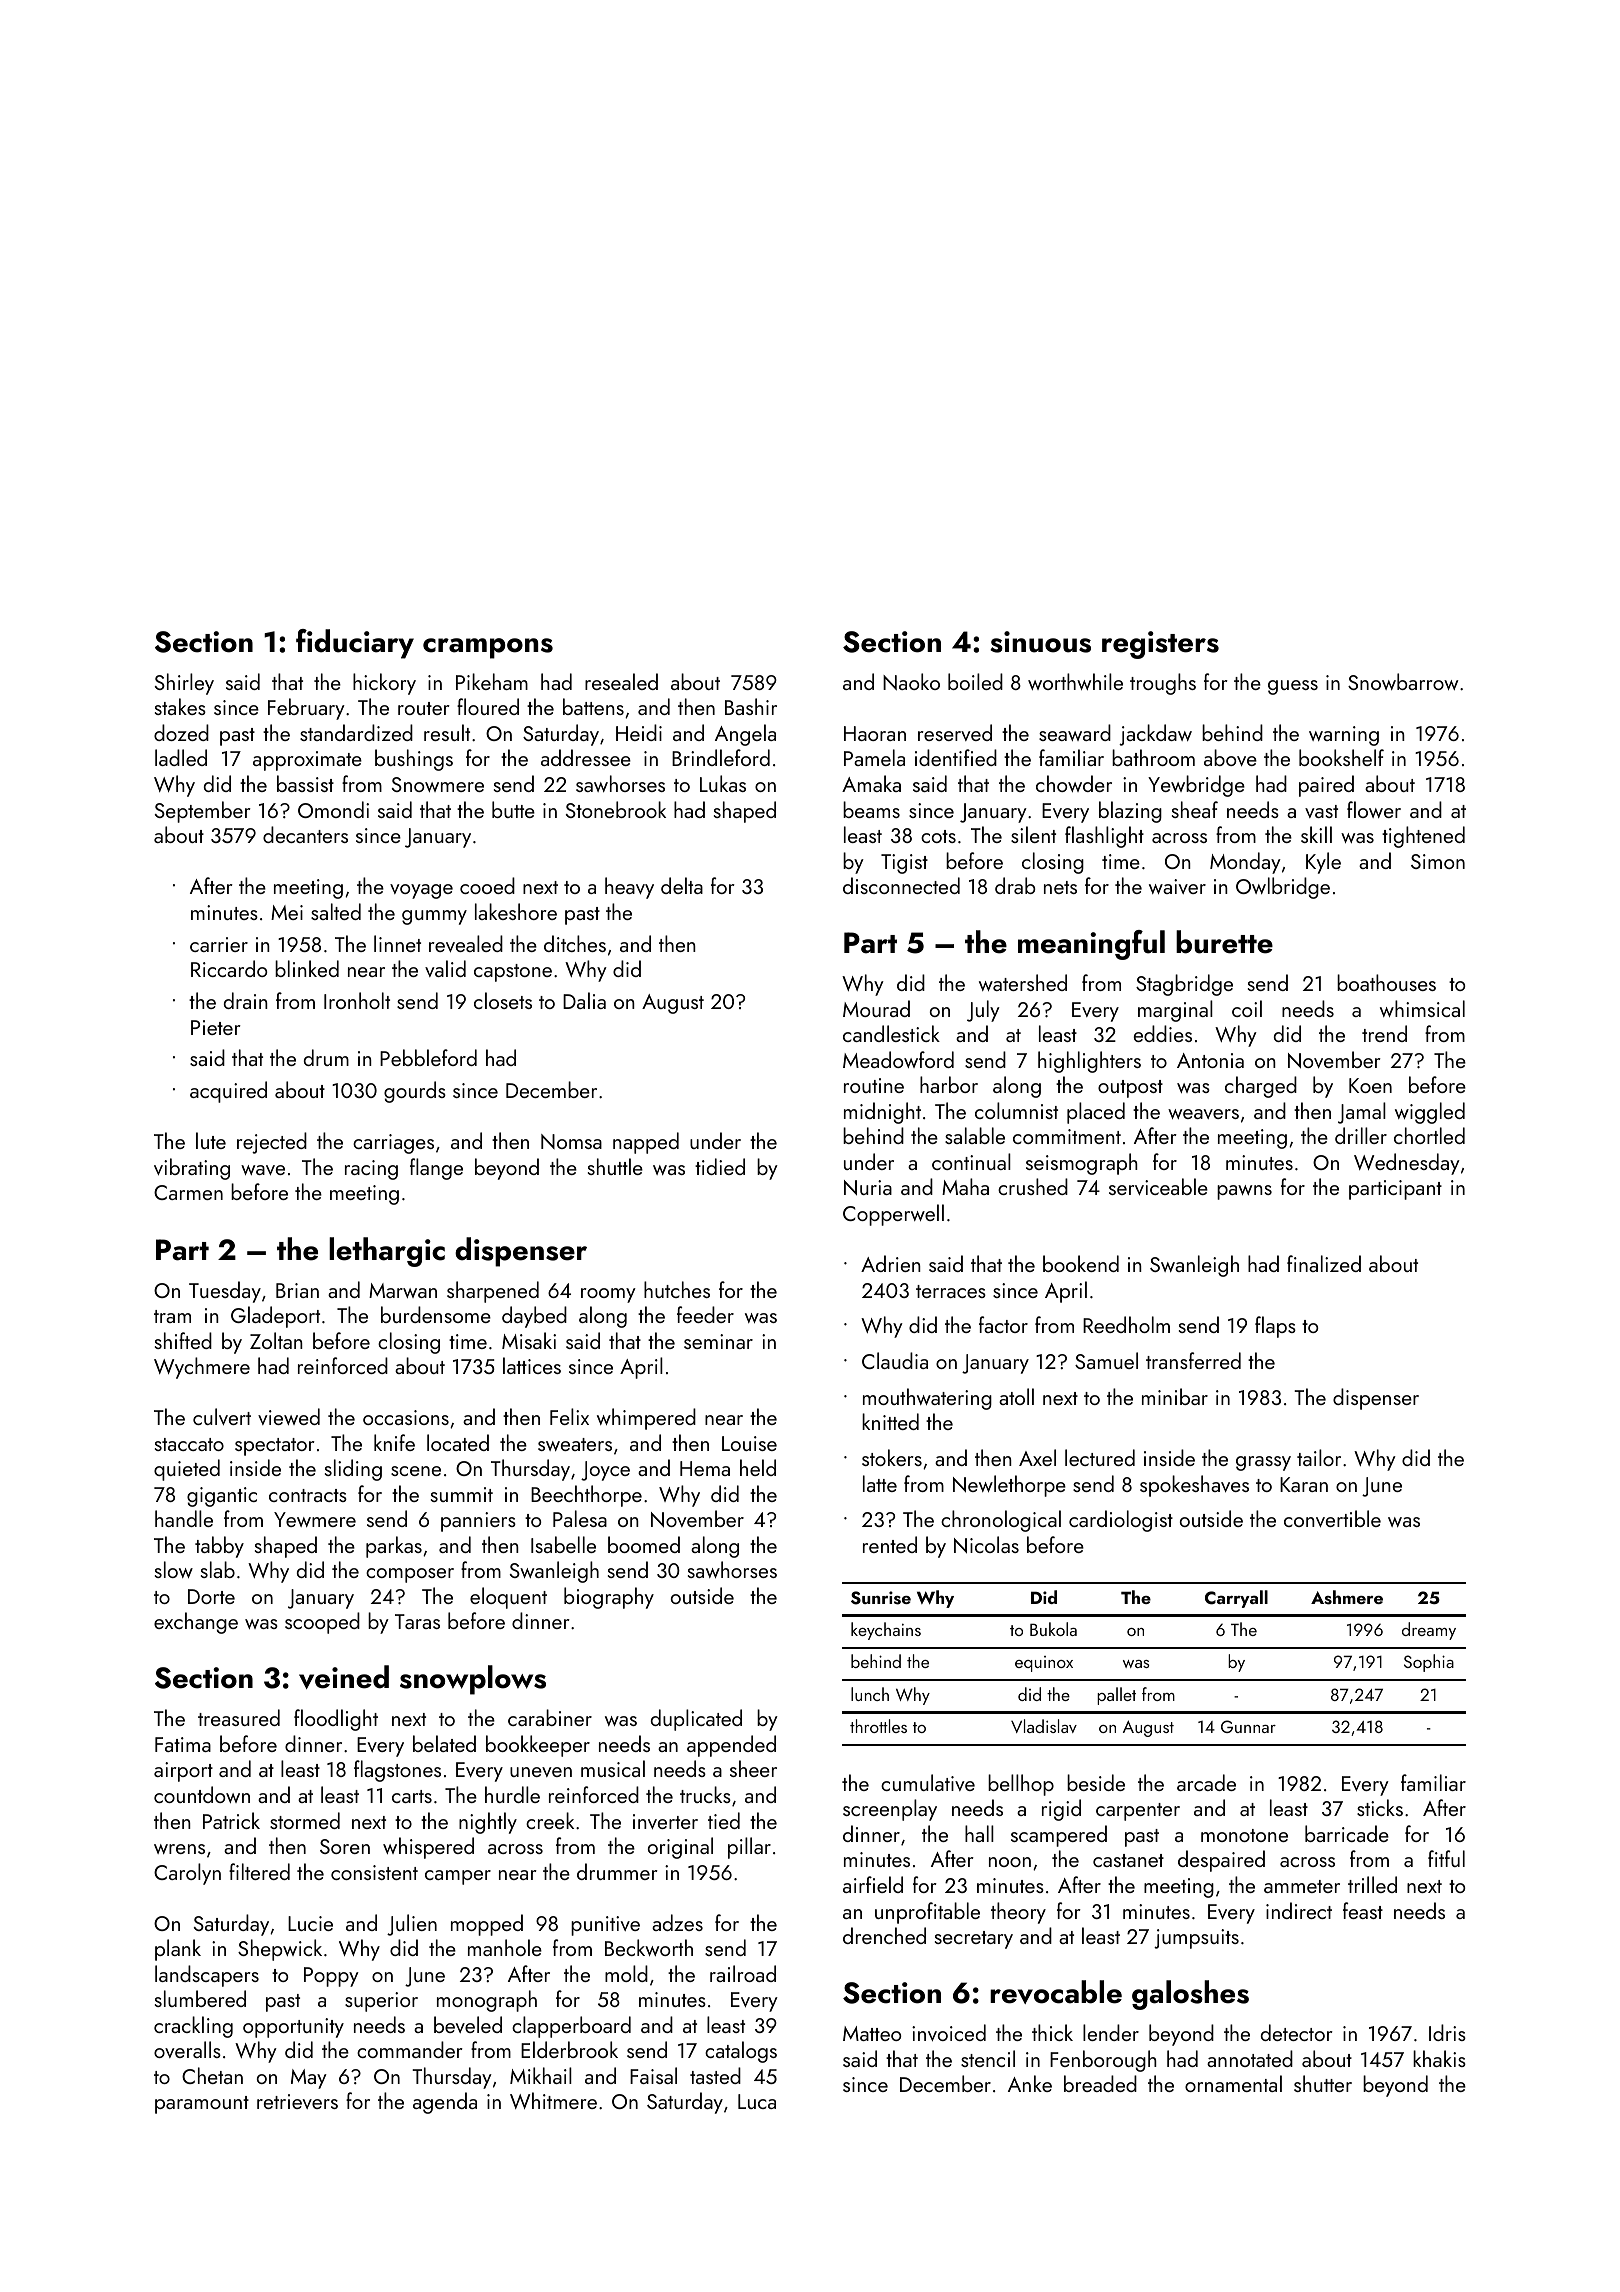 The height and width of the screenshot is (2292, 1620). What do you see at coordinates (1324, 1263) in the screenshot?
I see `finalized` at bounding box center [1324, 1263].
